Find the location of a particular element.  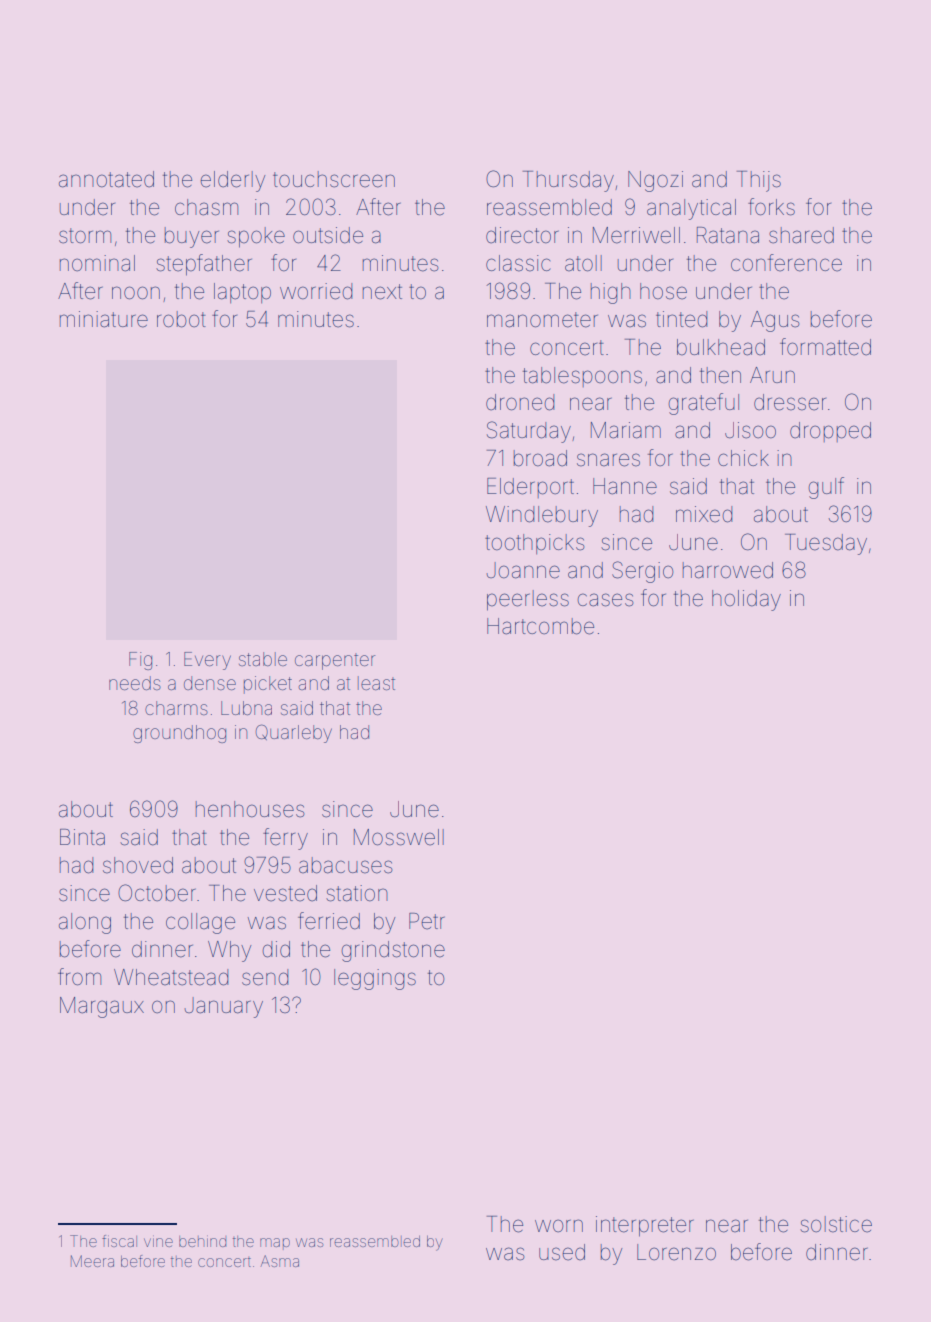

Meera is located at coordinates (92, 1261).
